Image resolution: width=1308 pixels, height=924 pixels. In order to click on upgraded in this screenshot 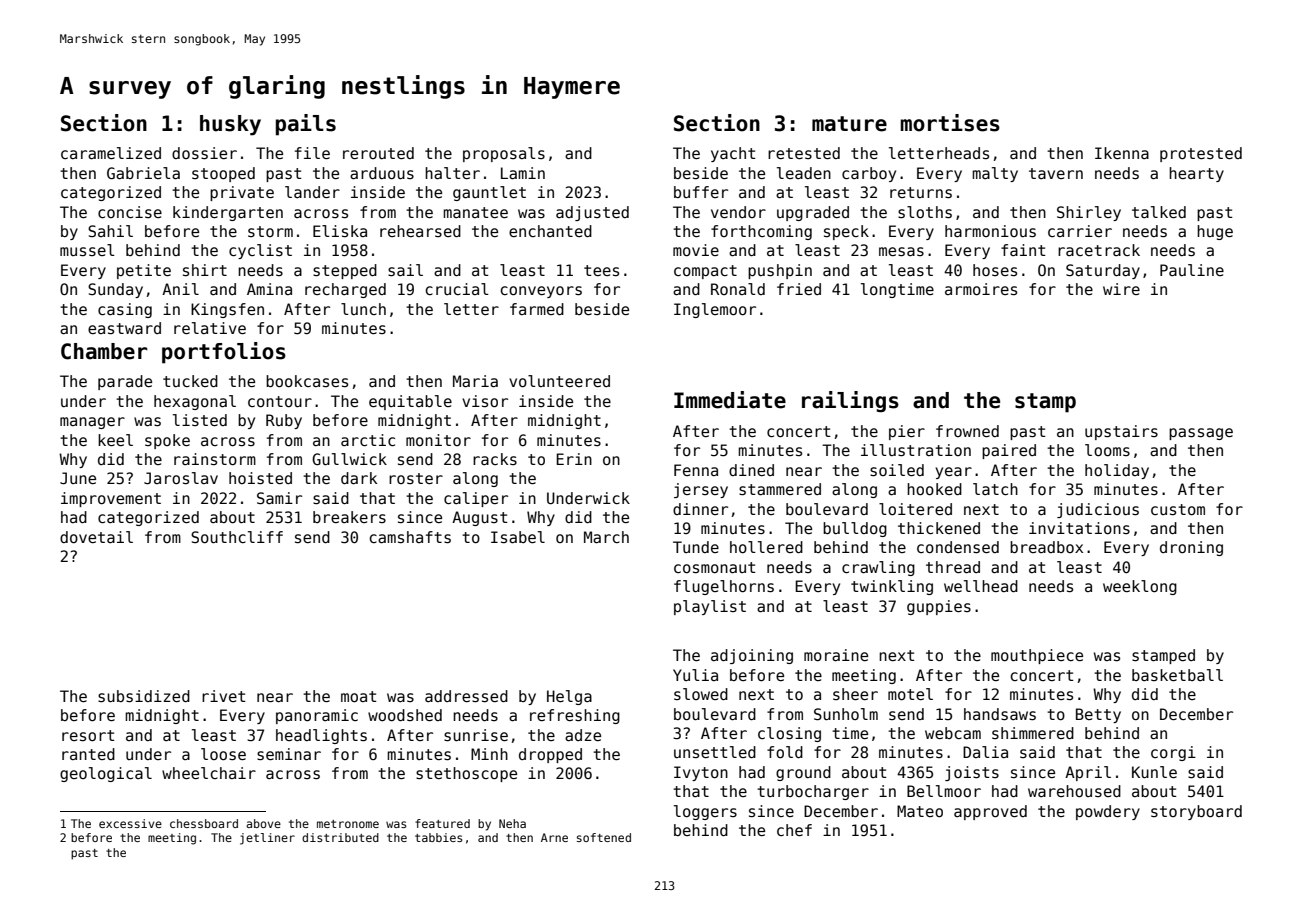, I will do `click(813, 213)`.
